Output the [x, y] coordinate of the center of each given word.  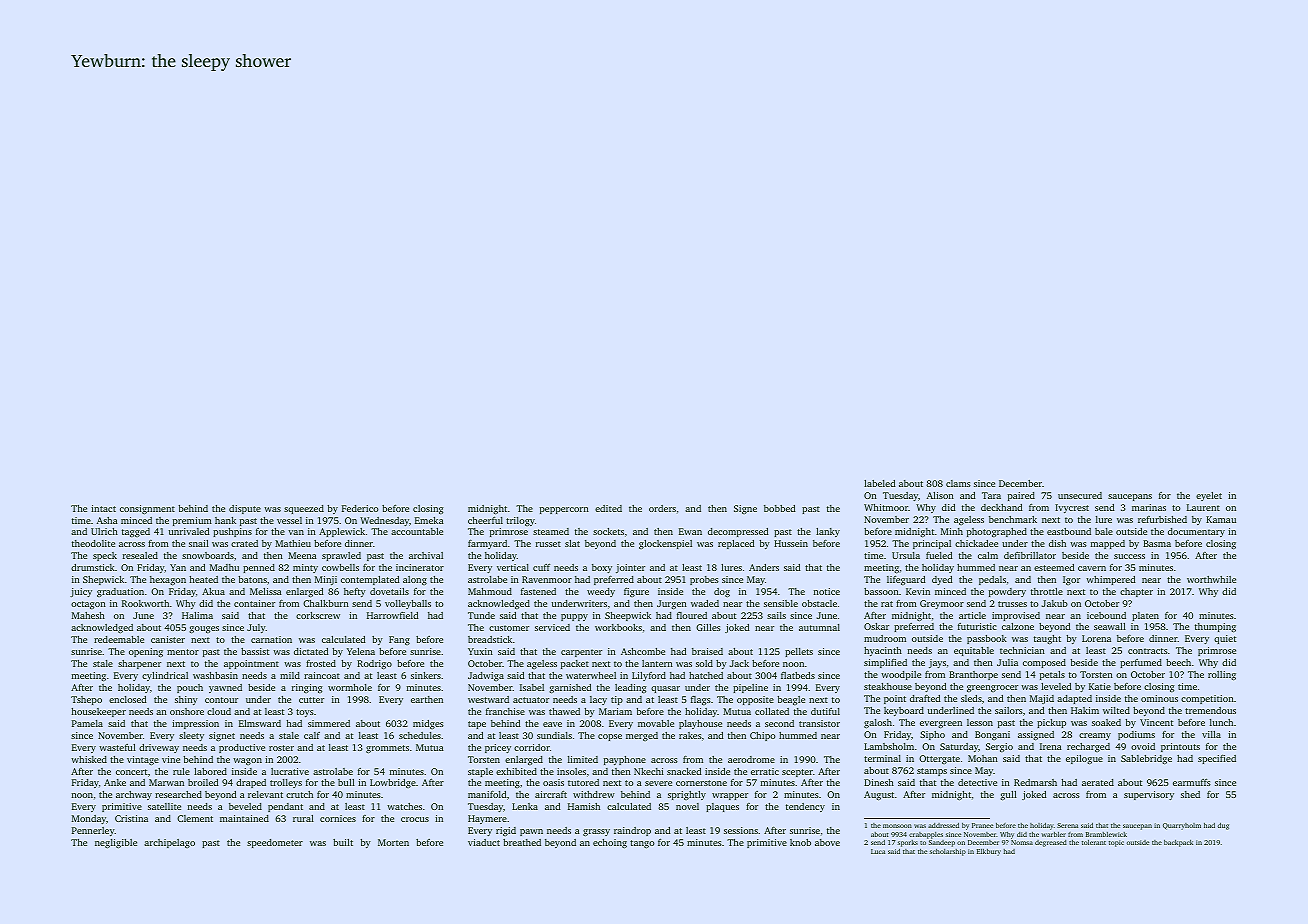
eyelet [1209, 496]
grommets [387, 749]
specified [1217, 759]
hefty [355, 592]
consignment [147, 509]
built [343, 842]
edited [608, 508]
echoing [610, 843]
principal [932, 544]
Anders [764, 567]
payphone [625, 760]
